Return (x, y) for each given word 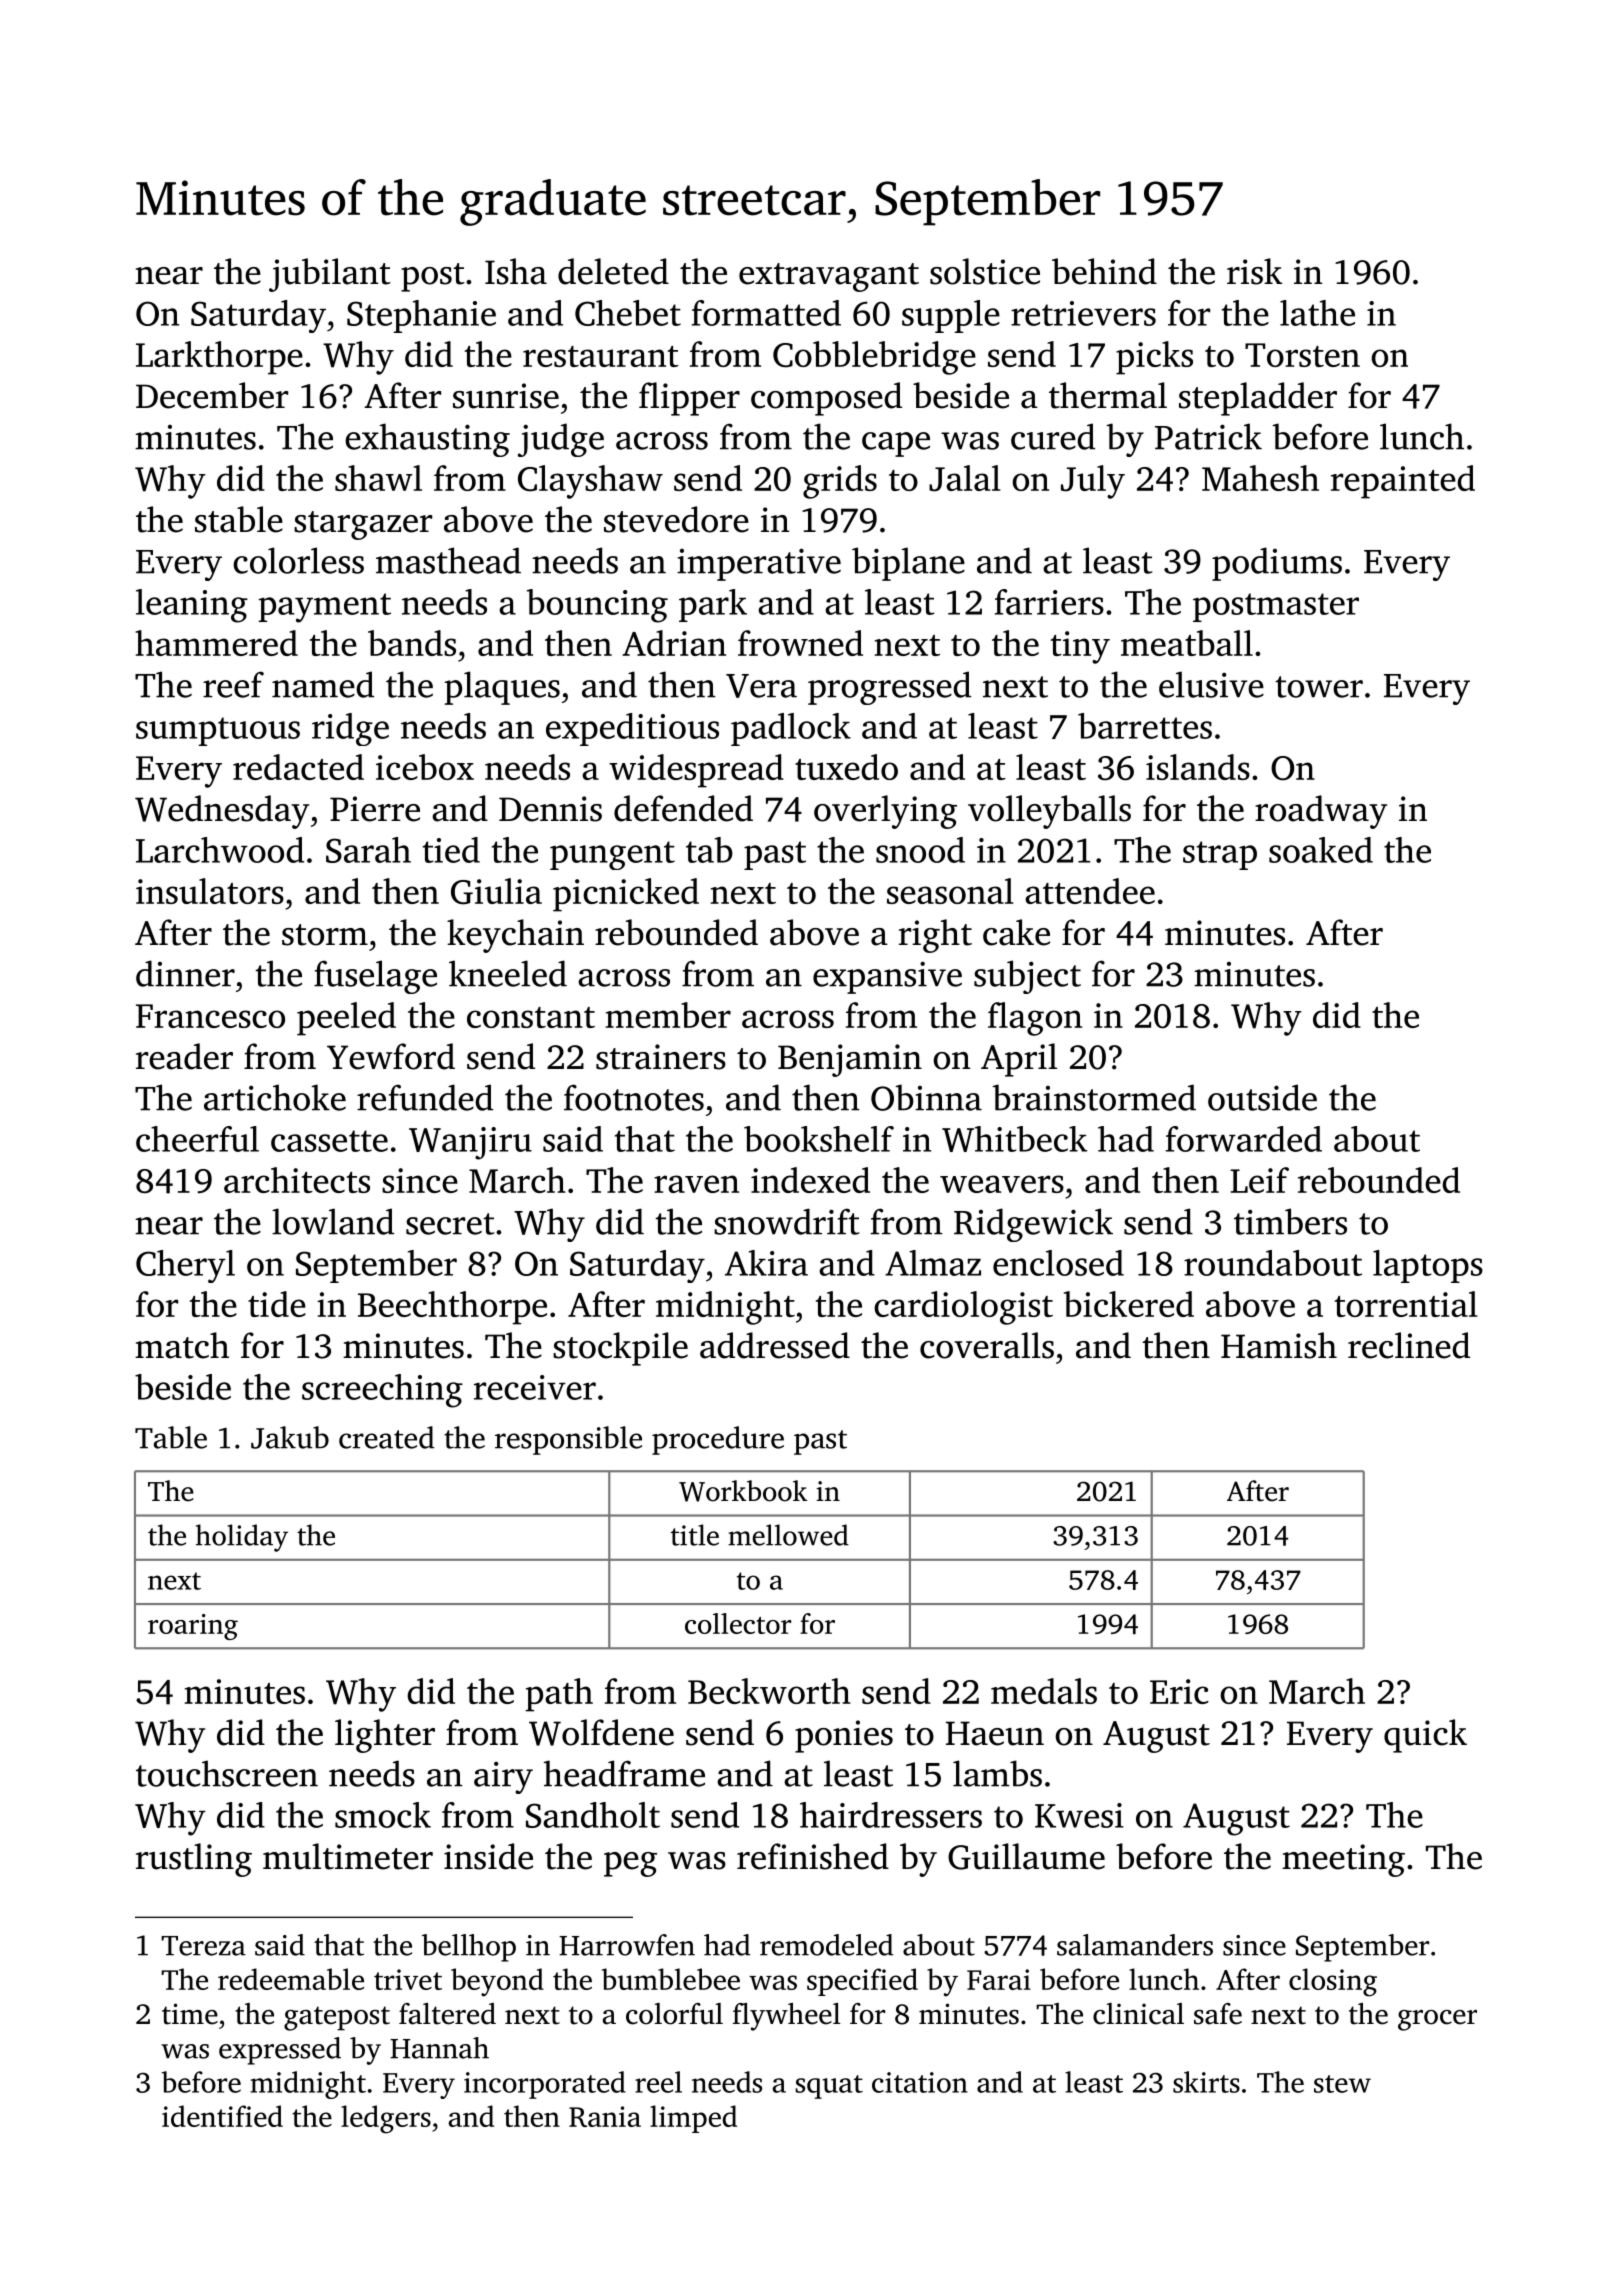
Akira (766, 1263)
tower (1319, 687)
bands (412, 643)
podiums (1277, 564)
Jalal (965, 478)
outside (1262, 1097)
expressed (280, 2051)
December (212, 395)
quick (1425, 1736)
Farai (999, 1979)
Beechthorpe (452, 1308)
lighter (385, 1736)
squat (829, 2087)
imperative (759, 564)
